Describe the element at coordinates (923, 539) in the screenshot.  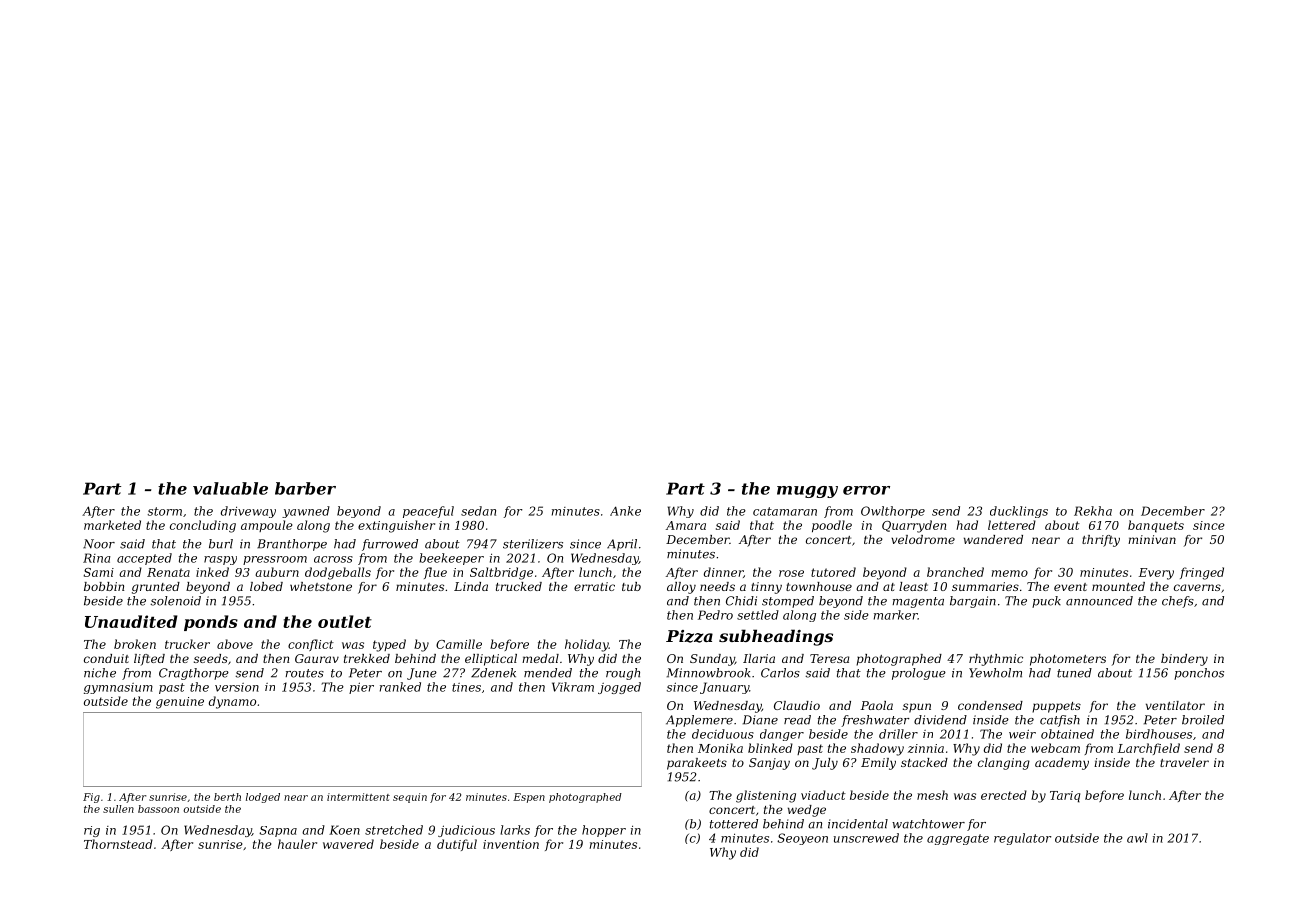
I see `velodrome` at that location.
